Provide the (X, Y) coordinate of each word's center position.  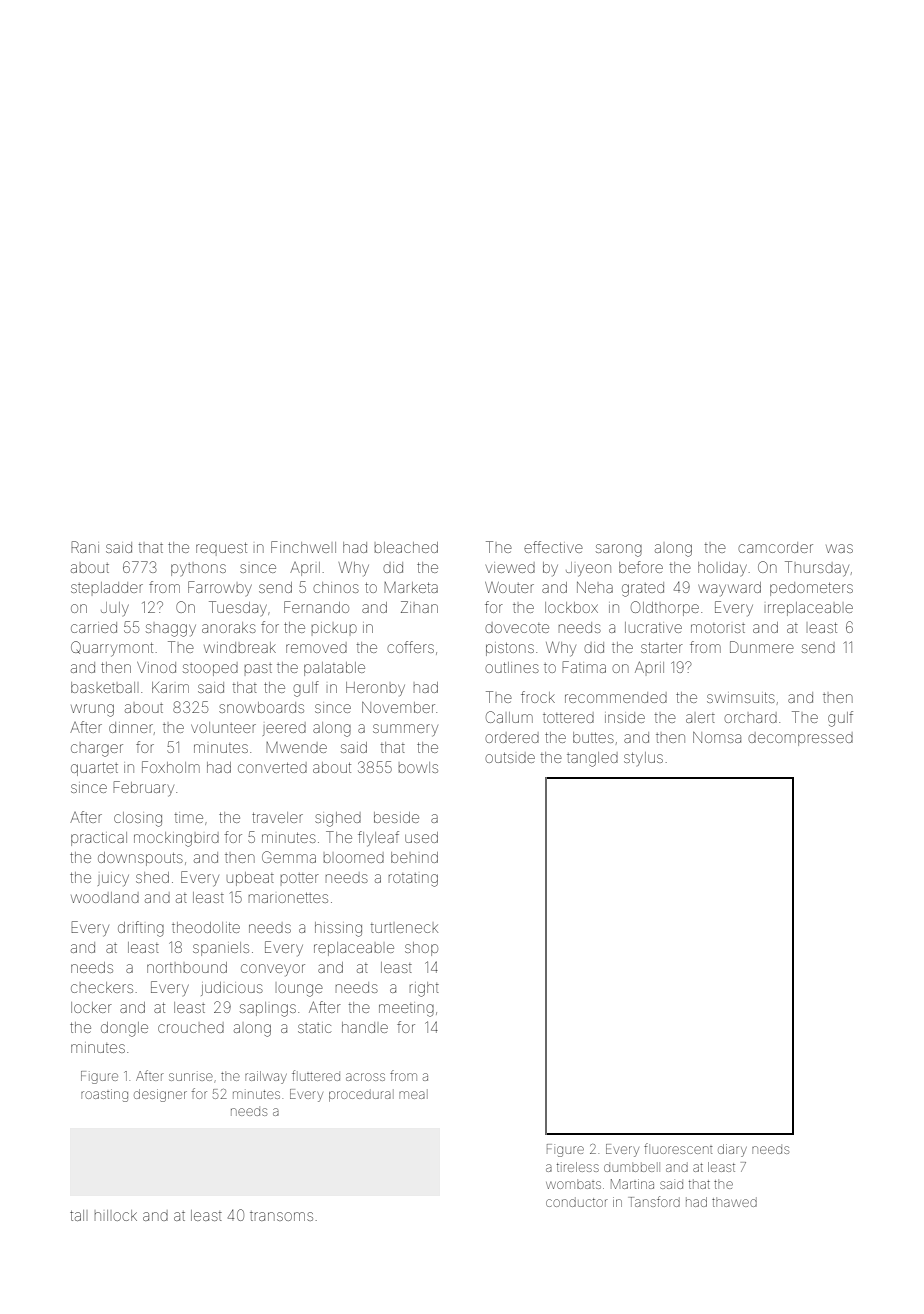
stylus (643, 759)
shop (421, 949)
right (424, 989)
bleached (406, 547)
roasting (104, 1095)
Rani (85, 547)
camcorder (775, 547)
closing (138, 819)
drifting (141, 929)
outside (510, 758)
